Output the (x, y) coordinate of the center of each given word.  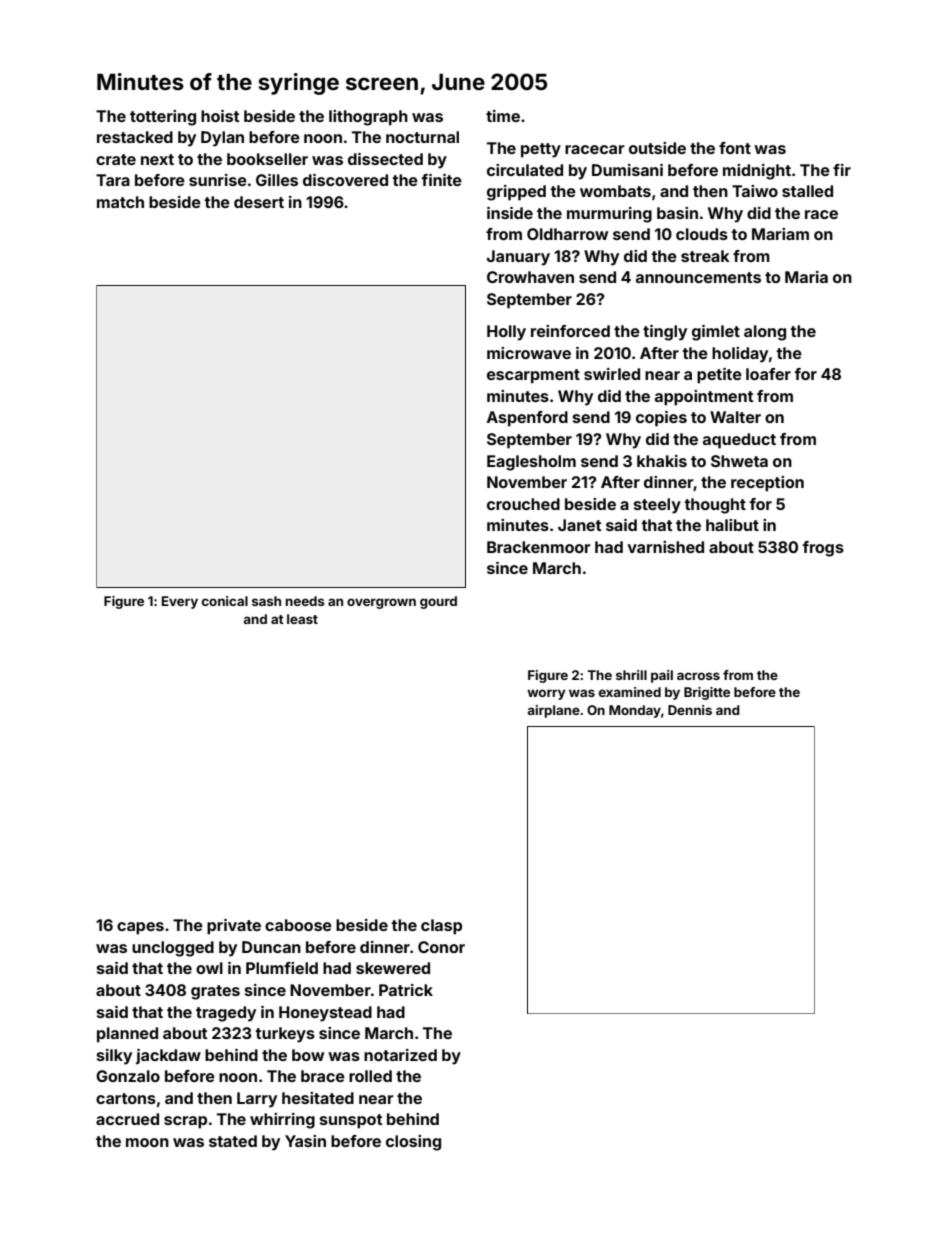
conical (225, 601)
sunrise (218, 180)
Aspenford (527, 419)
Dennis (690, 710)
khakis (662, 461)
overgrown (381, 603)
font (735, 148)
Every (180, 602)
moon (147, 1142)
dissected (385, 159)
